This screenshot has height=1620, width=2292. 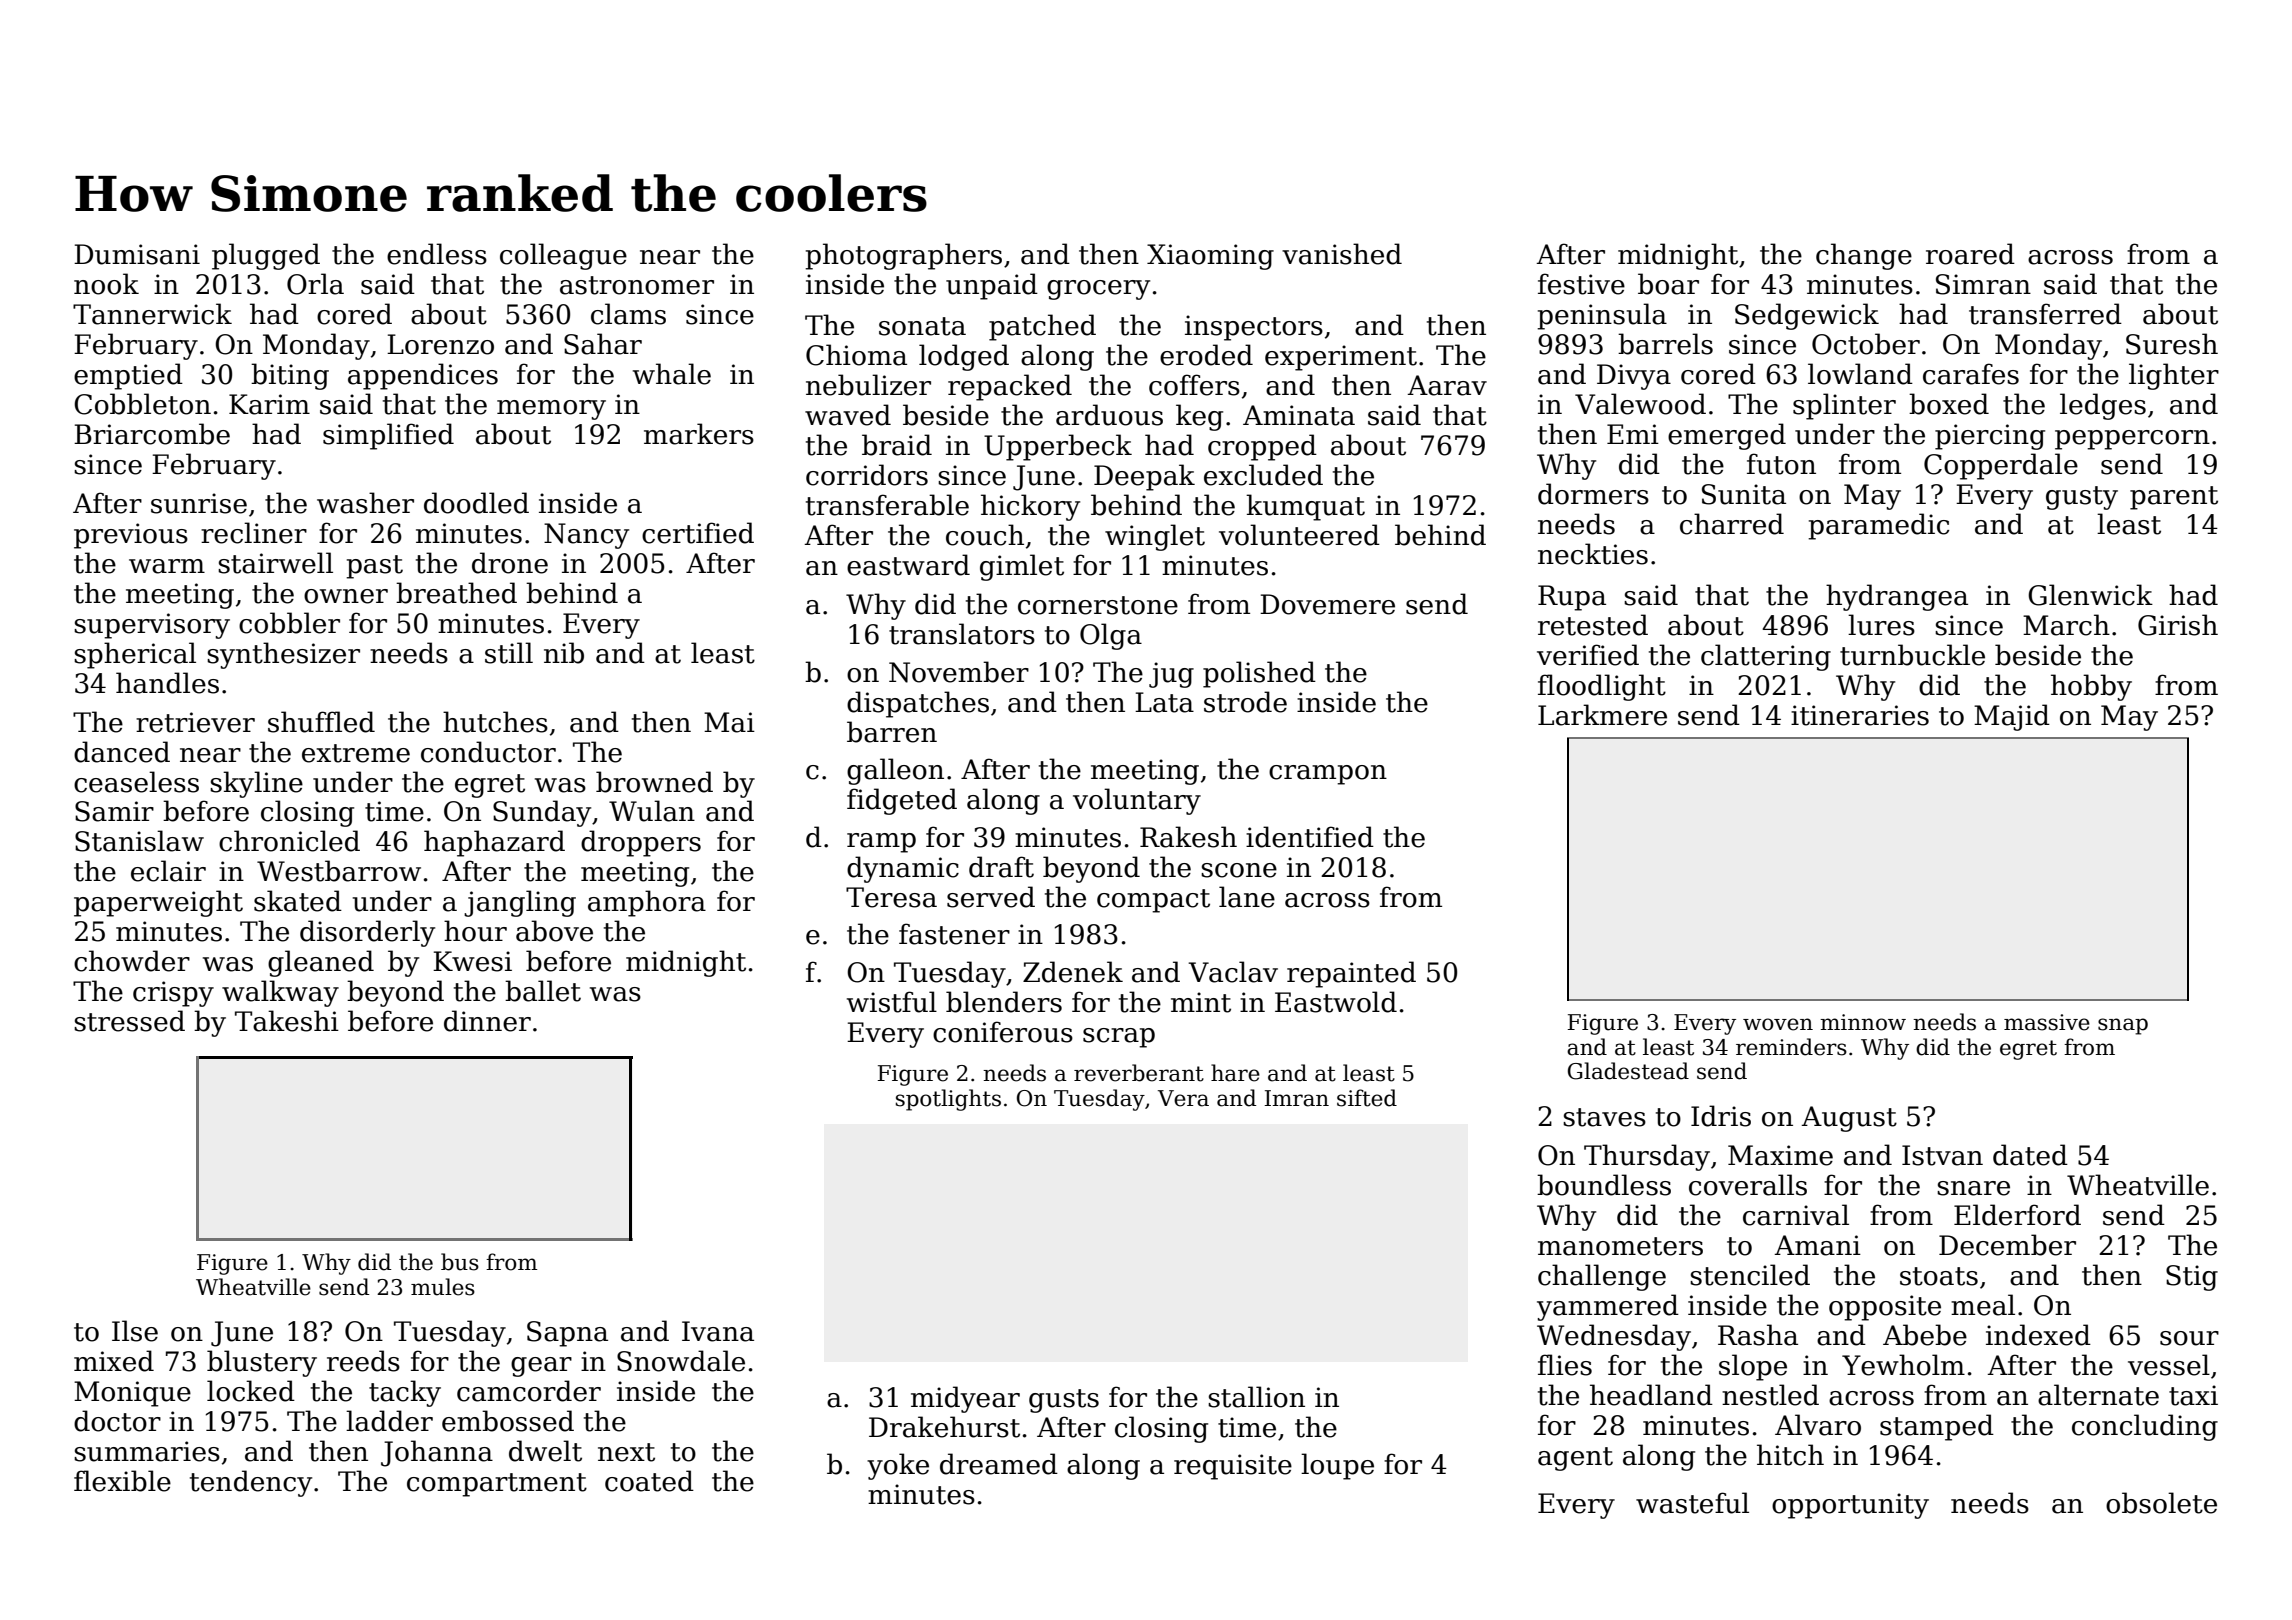 I want to click on Majid, so click(x=2012, y=717).
